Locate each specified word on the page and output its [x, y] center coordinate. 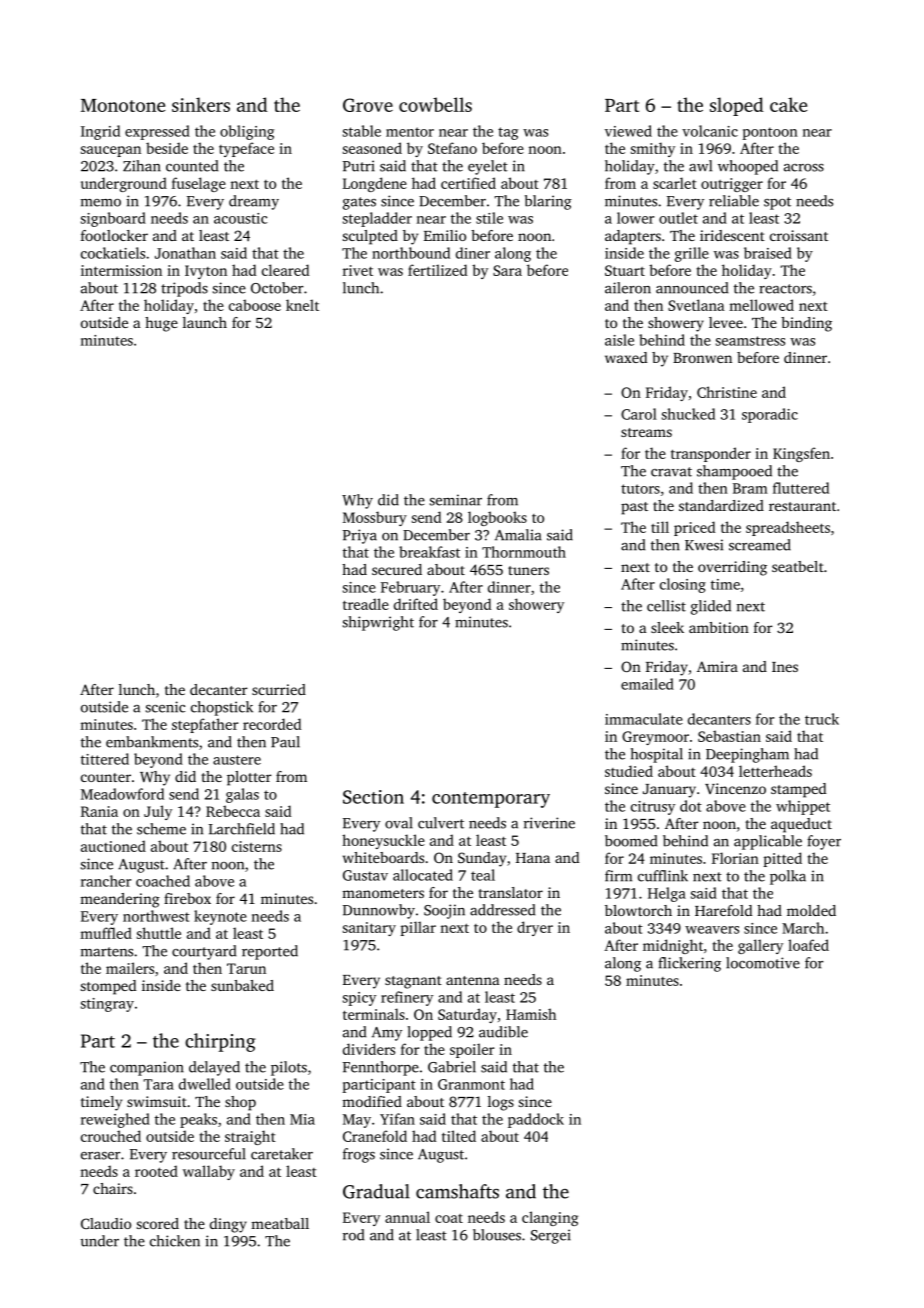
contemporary [491, 800]
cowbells [435, 104]
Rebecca [233, 811]
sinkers [201, 104]
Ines [785, 667]
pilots [289, 1068]
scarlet [675, 183]
